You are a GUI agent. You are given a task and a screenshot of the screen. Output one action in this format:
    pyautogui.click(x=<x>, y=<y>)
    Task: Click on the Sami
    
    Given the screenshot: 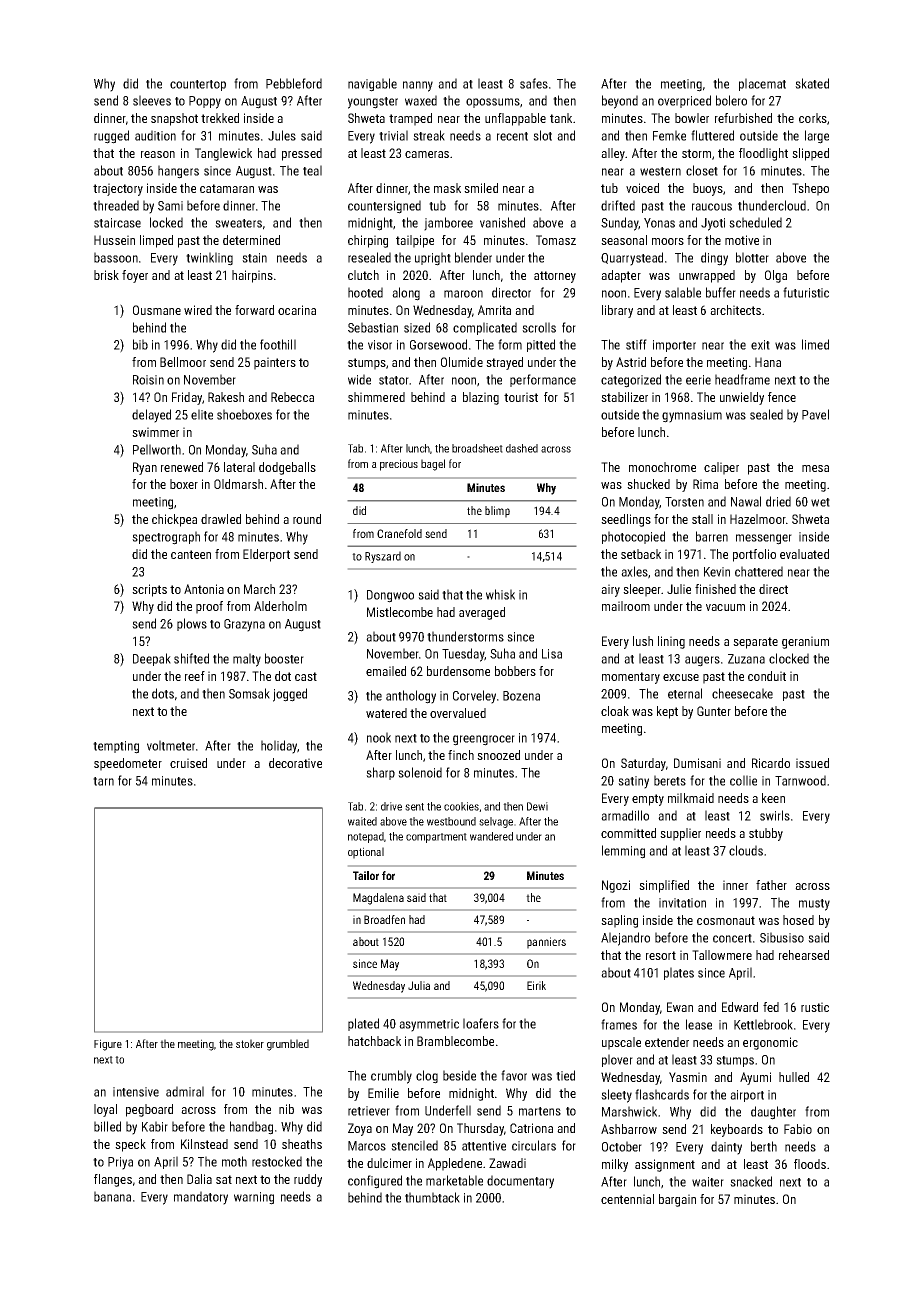 What is the action you would take?
    pyautogui.click(x=170, y=206)
